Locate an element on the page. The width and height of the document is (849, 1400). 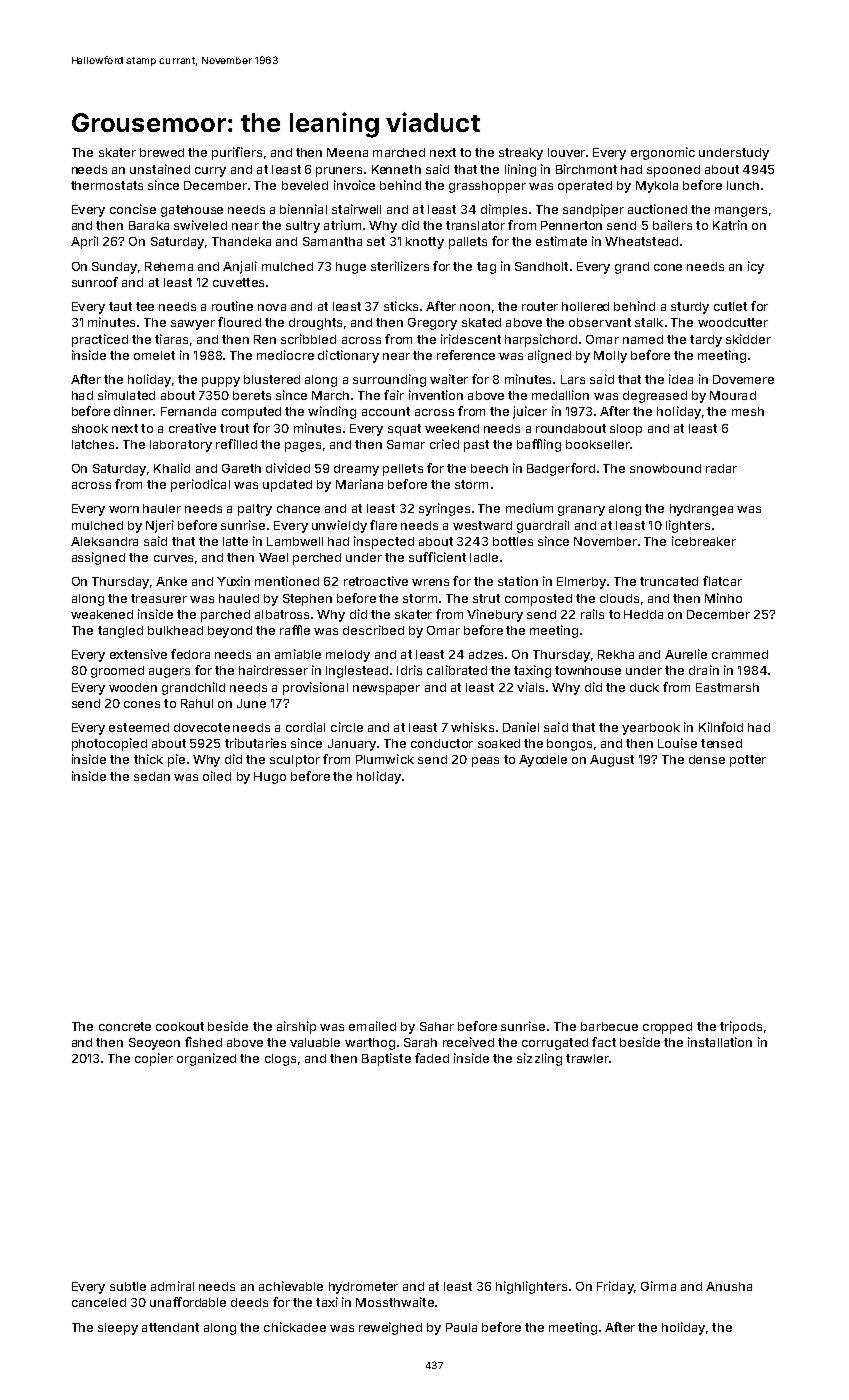
wrens is located at coordinates (430, 582).
